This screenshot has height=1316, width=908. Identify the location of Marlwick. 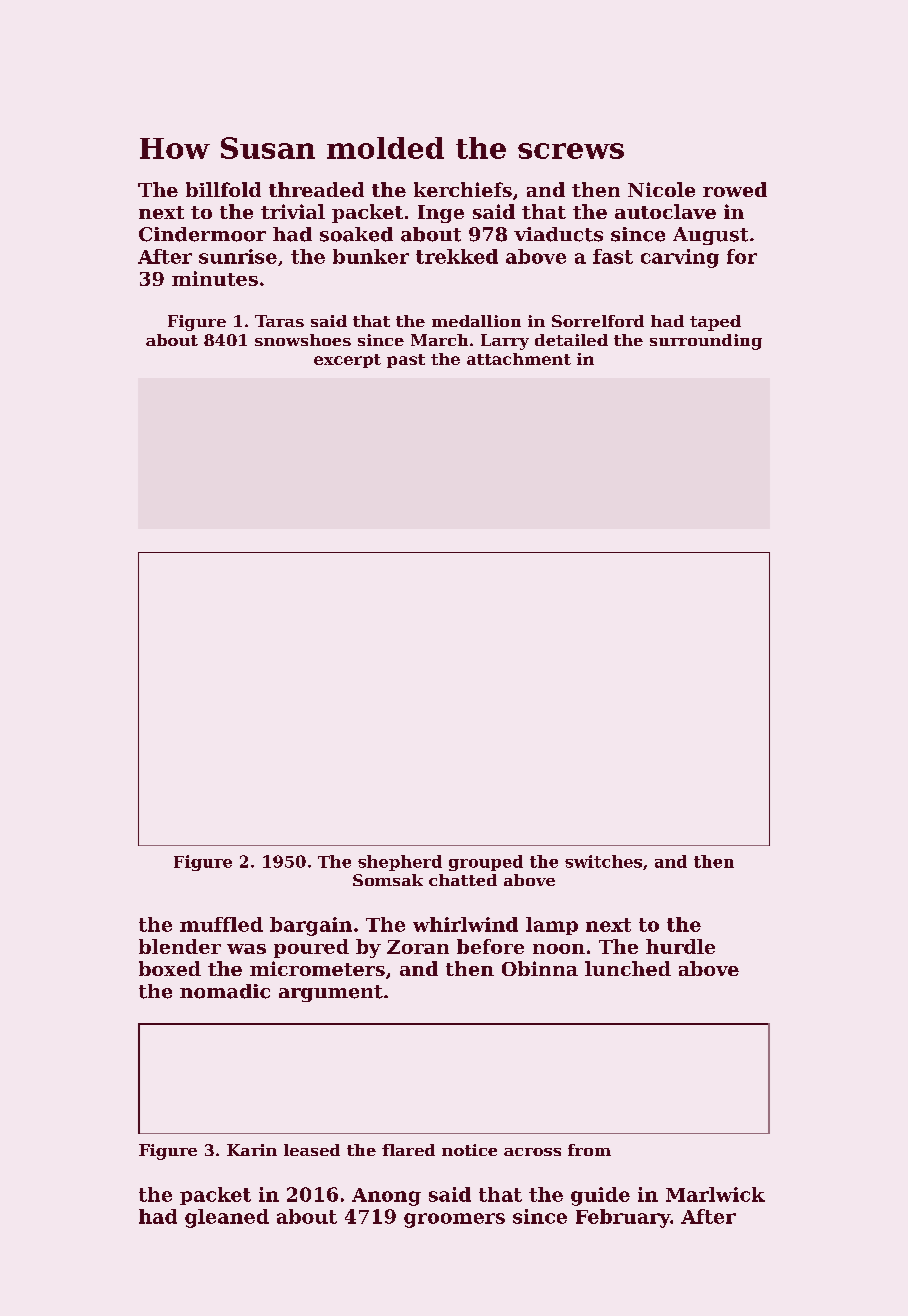
(715, 1194).
